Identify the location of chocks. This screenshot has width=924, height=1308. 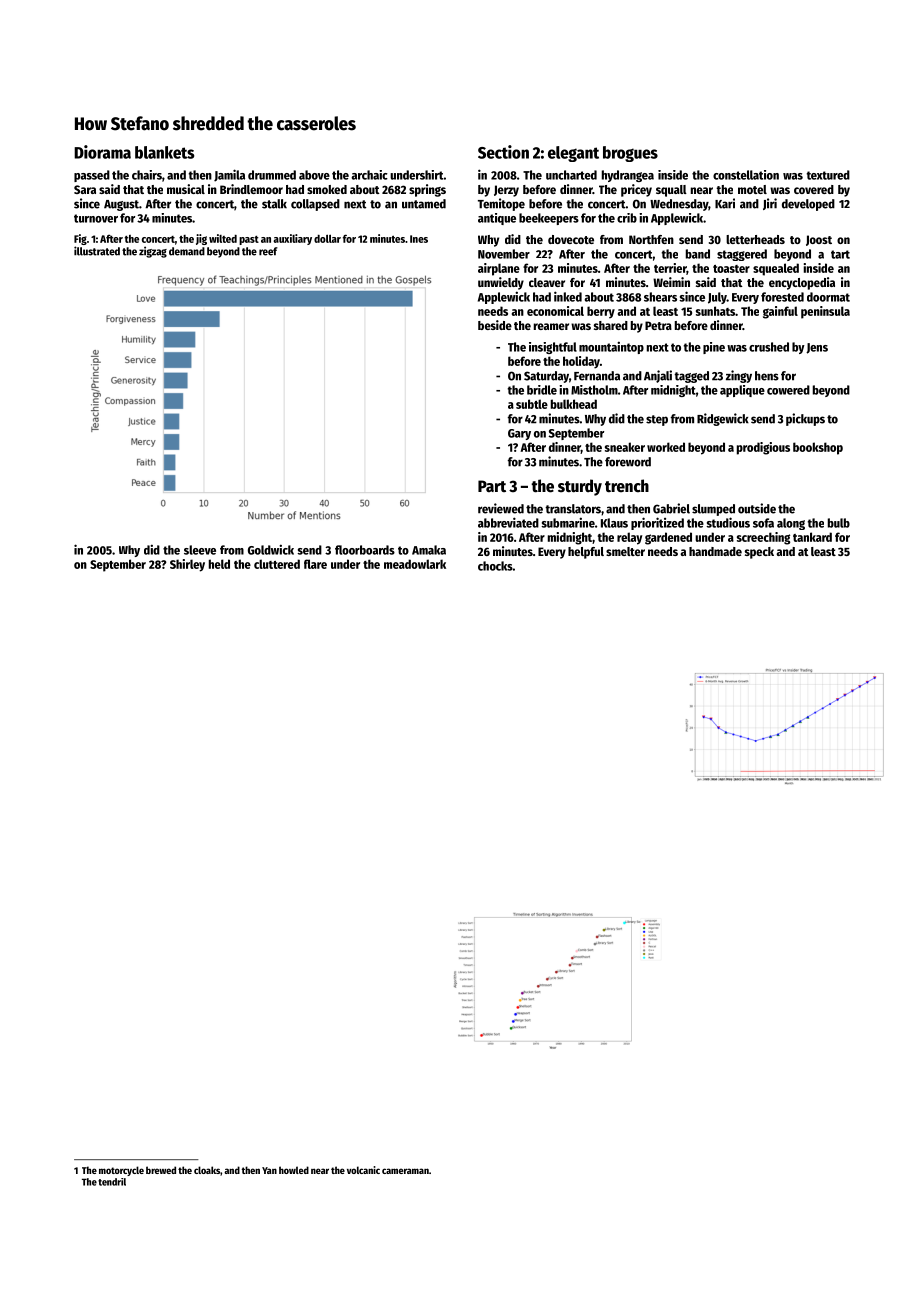
(495, 566).
